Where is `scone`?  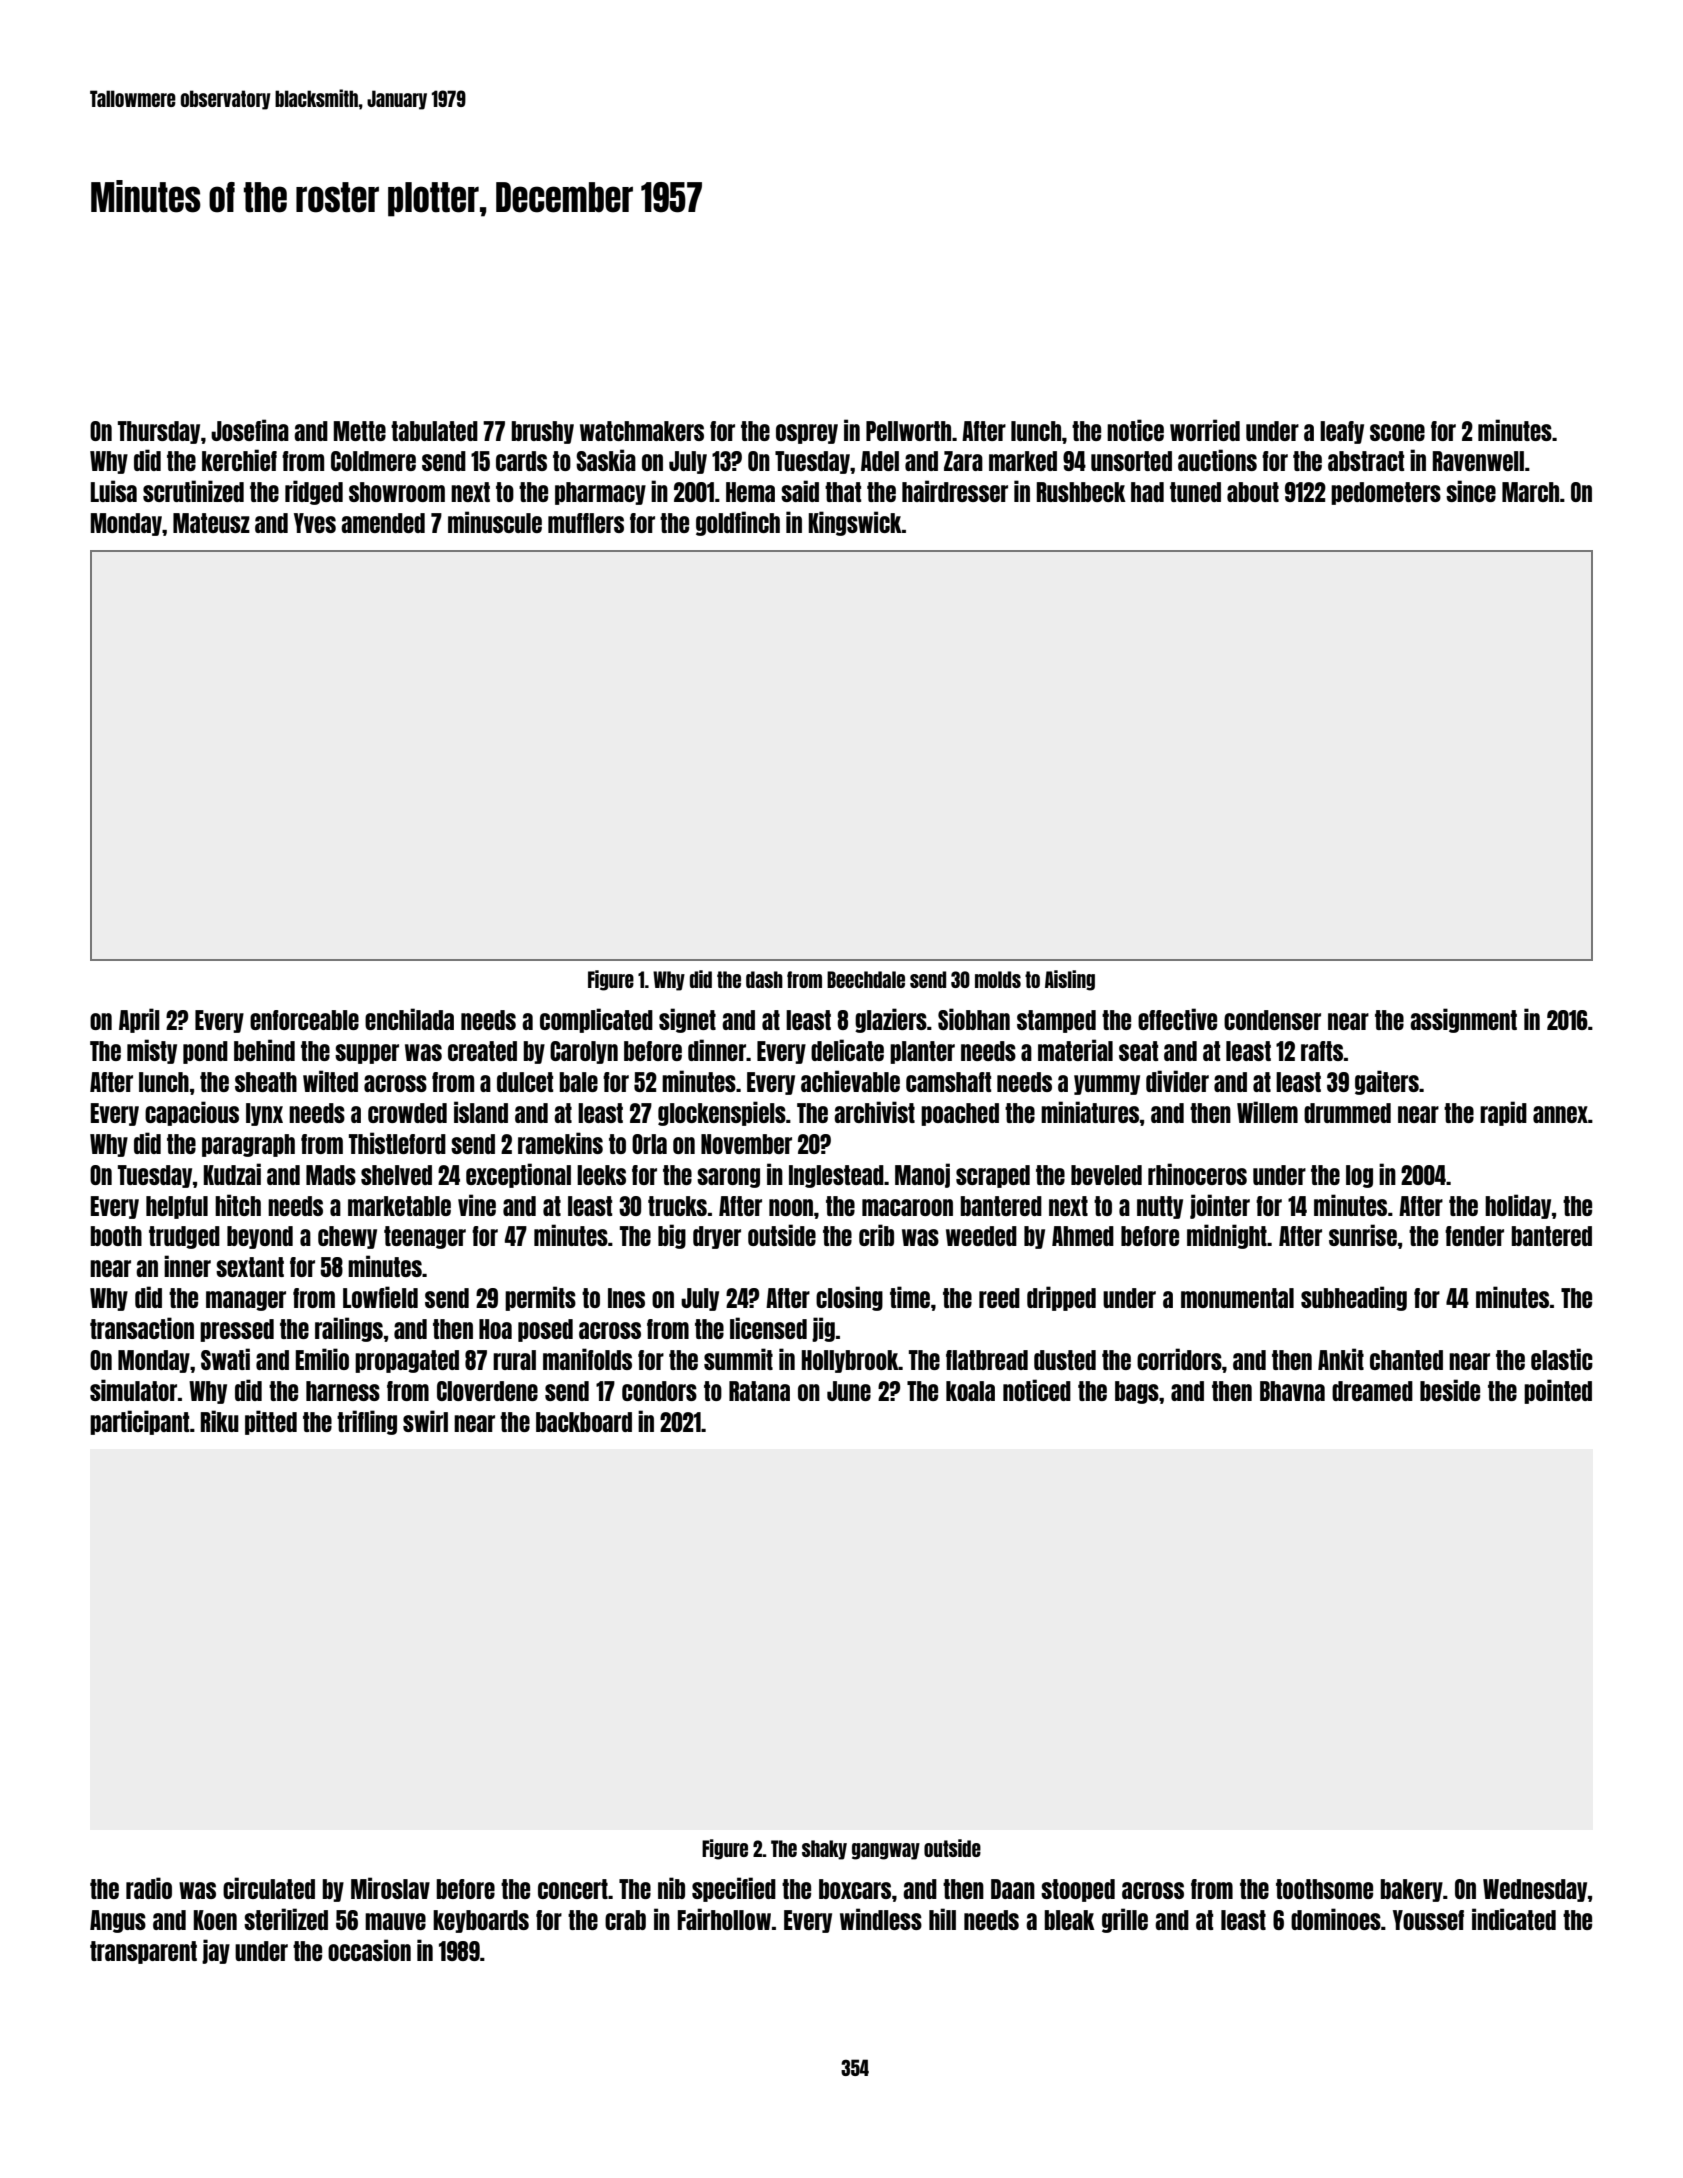
scone is located at coordinates (1397, 432).
